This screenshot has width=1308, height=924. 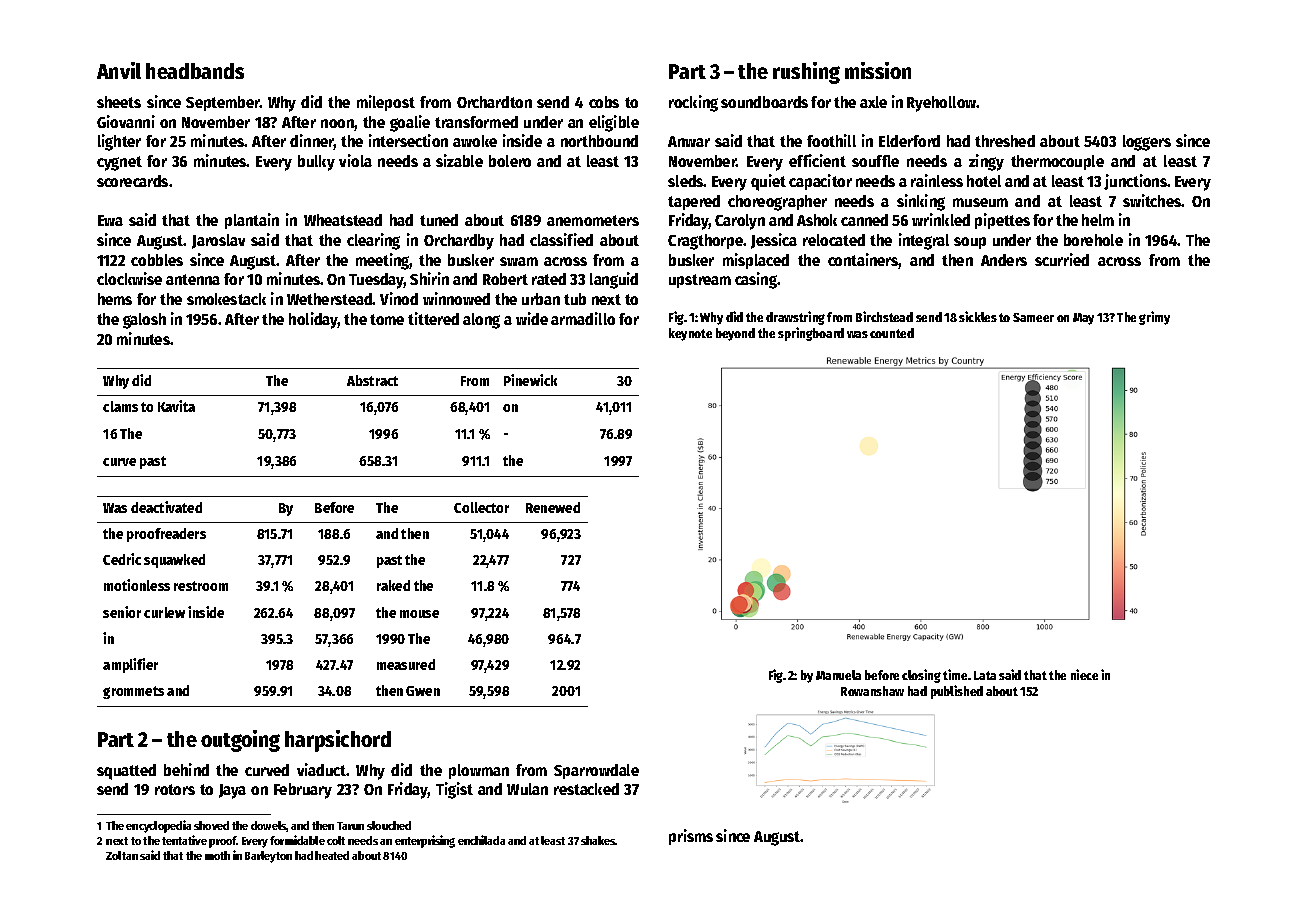 What do you see at coordinates (399, 298) in the screenshot?
I see `Vinod` at bounding box center [399, 298].
